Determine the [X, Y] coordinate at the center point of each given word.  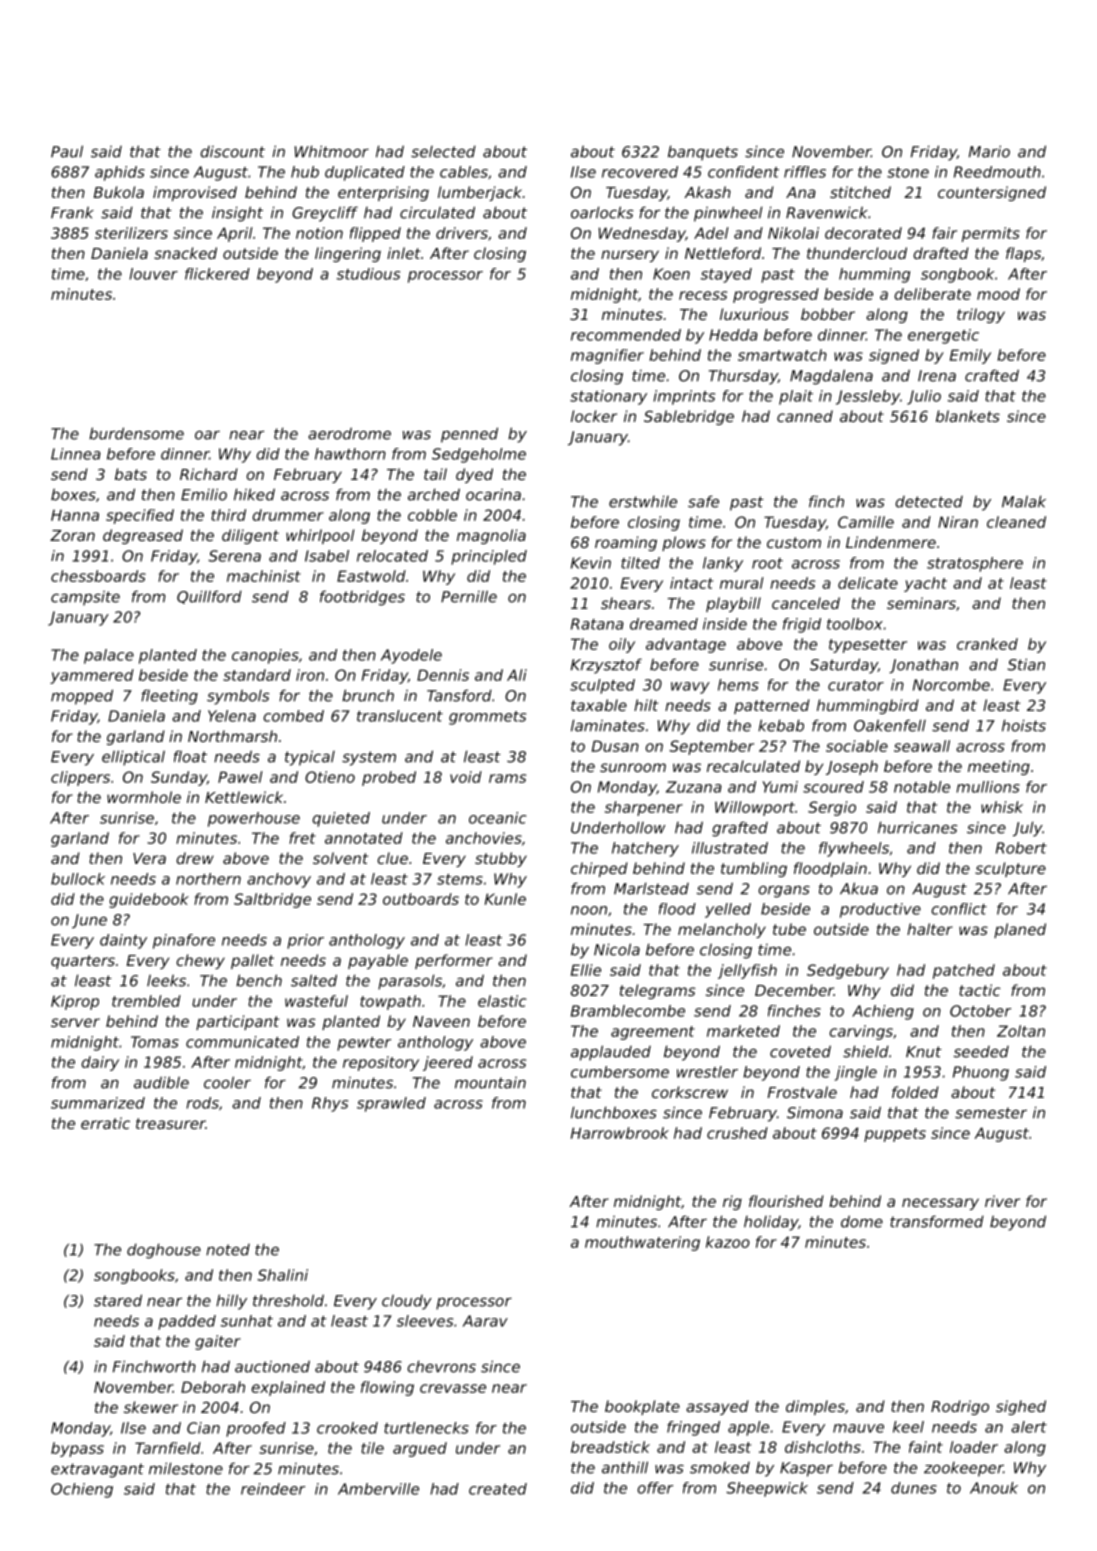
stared [118, 1300]
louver [153, 274]
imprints [684, 397]
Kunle [505, 899]
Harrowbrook [620, 1133]
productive [880, 910]
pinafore [184, 941]
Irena [937, 376]
